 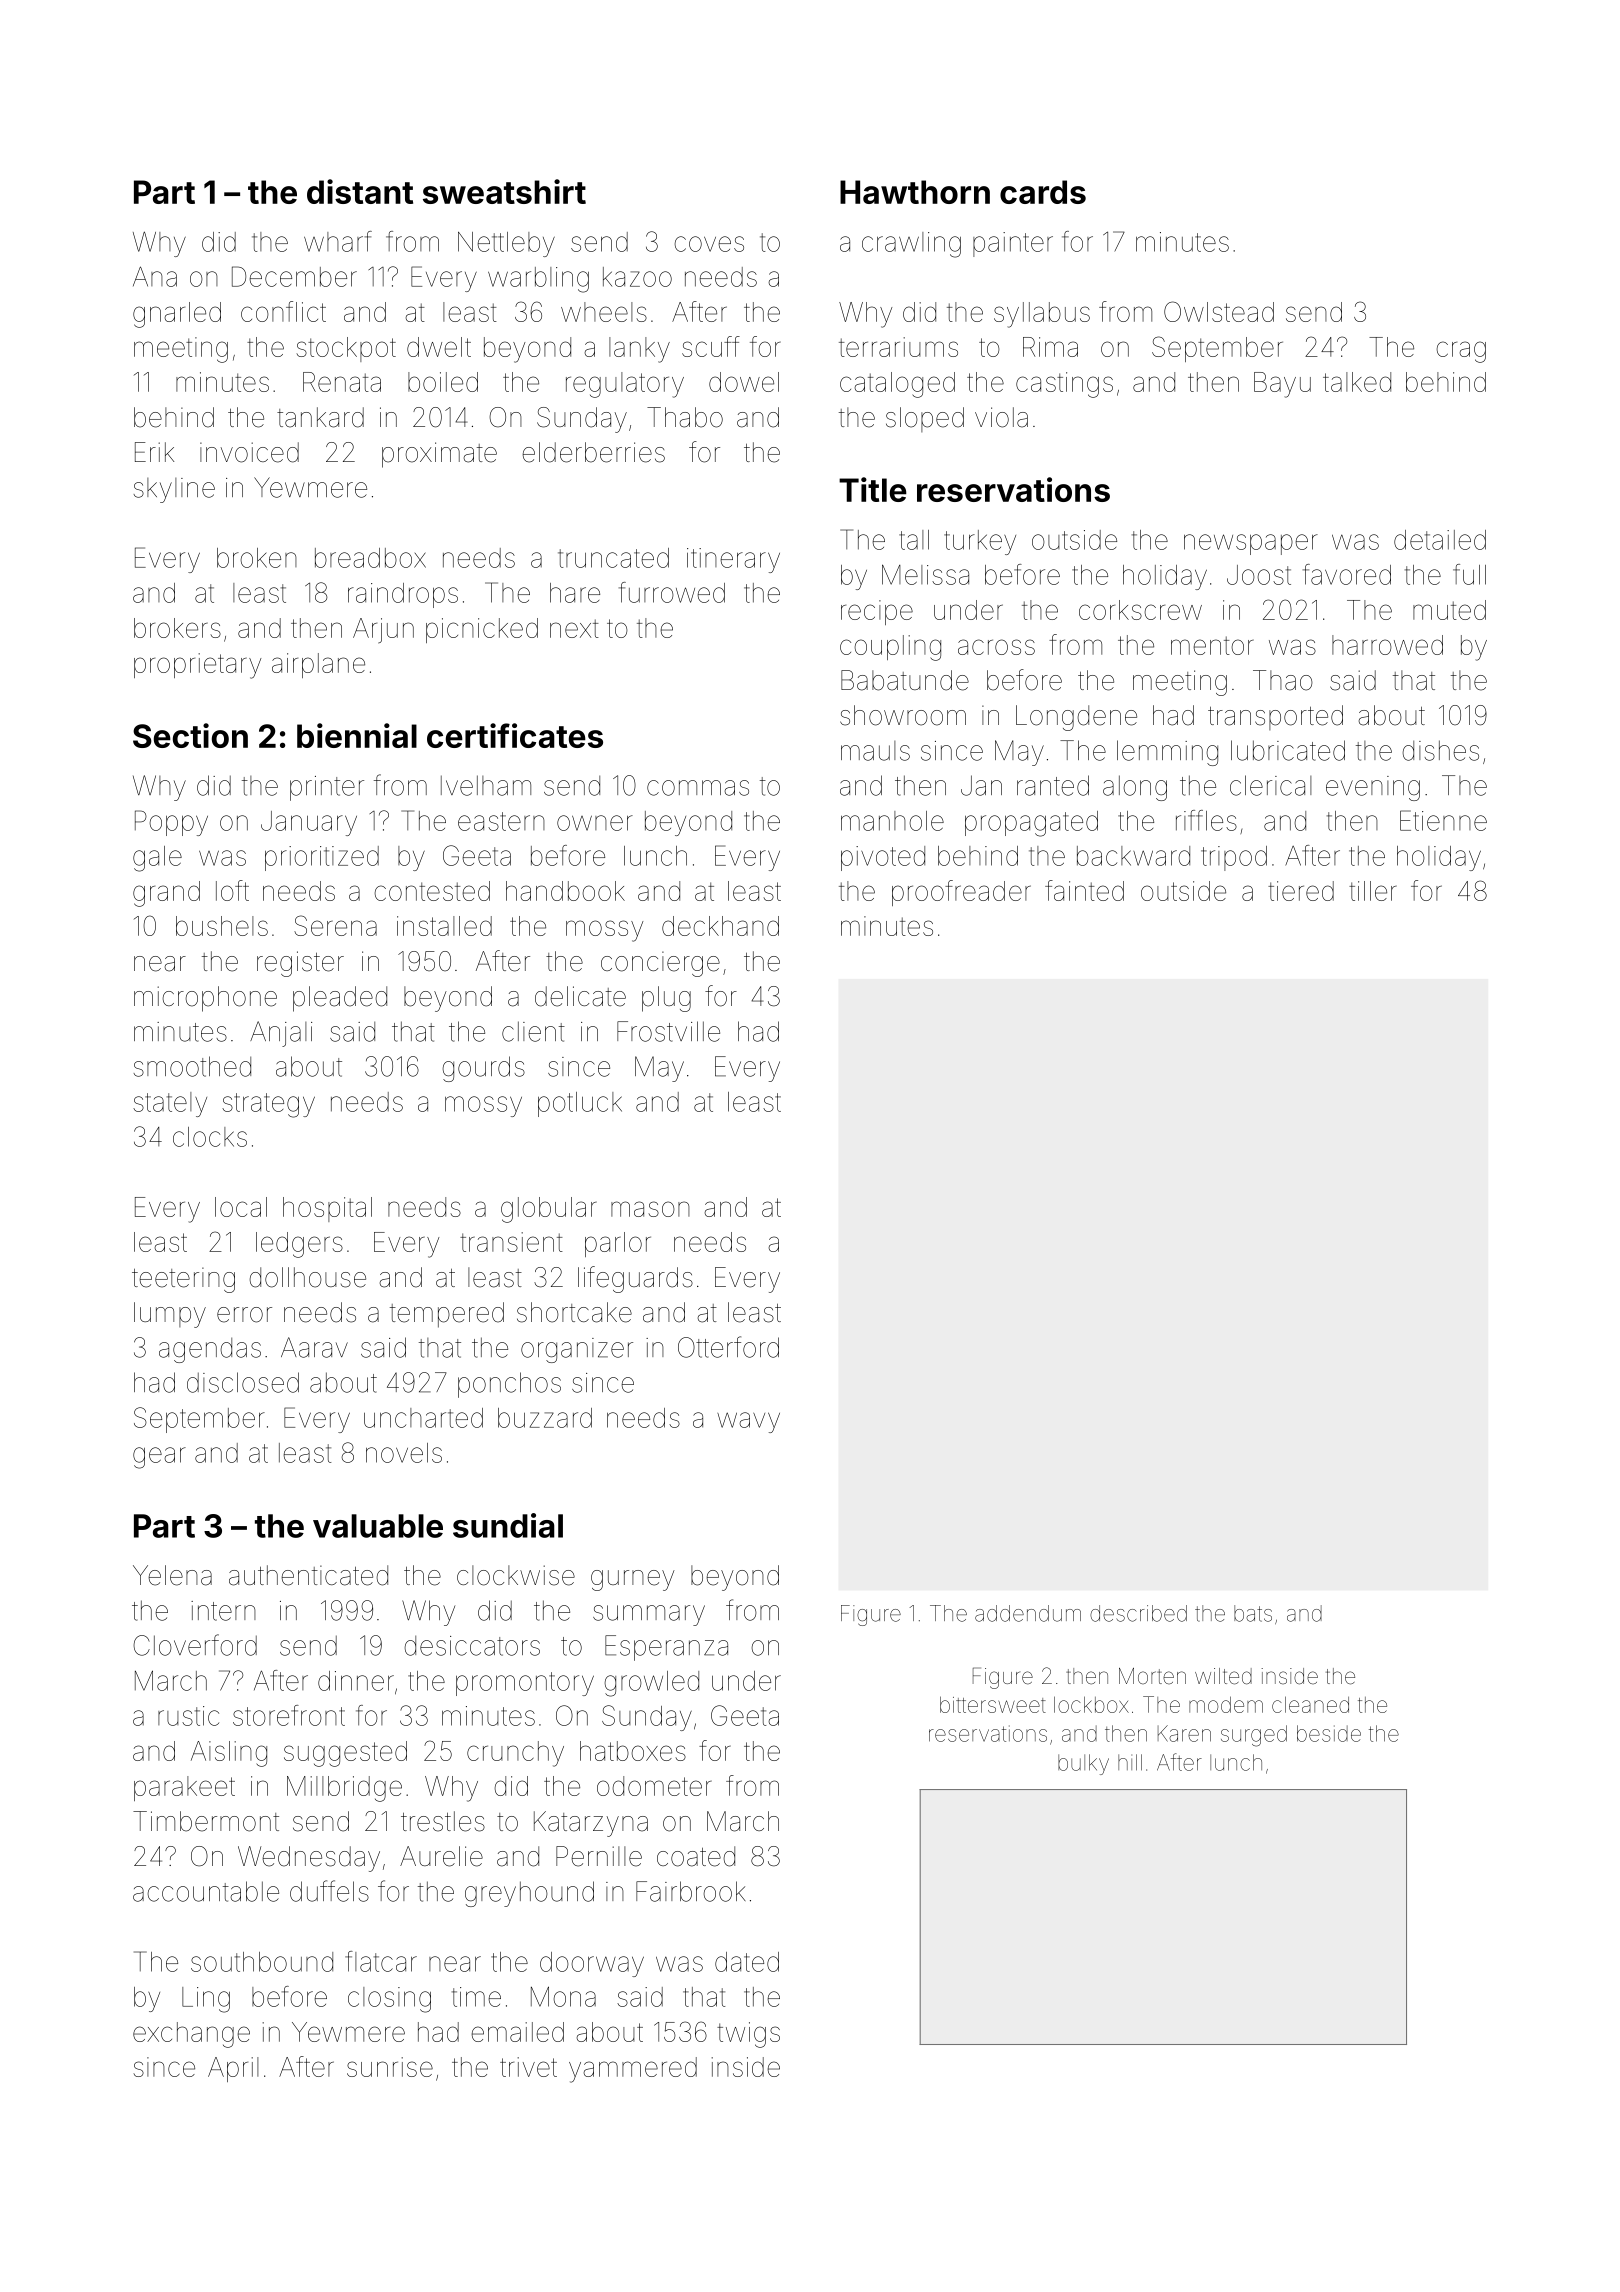 What do you see at coordinates (595, 823) in the screenshot?
I see `owner` at bounding box center [595, 823].
